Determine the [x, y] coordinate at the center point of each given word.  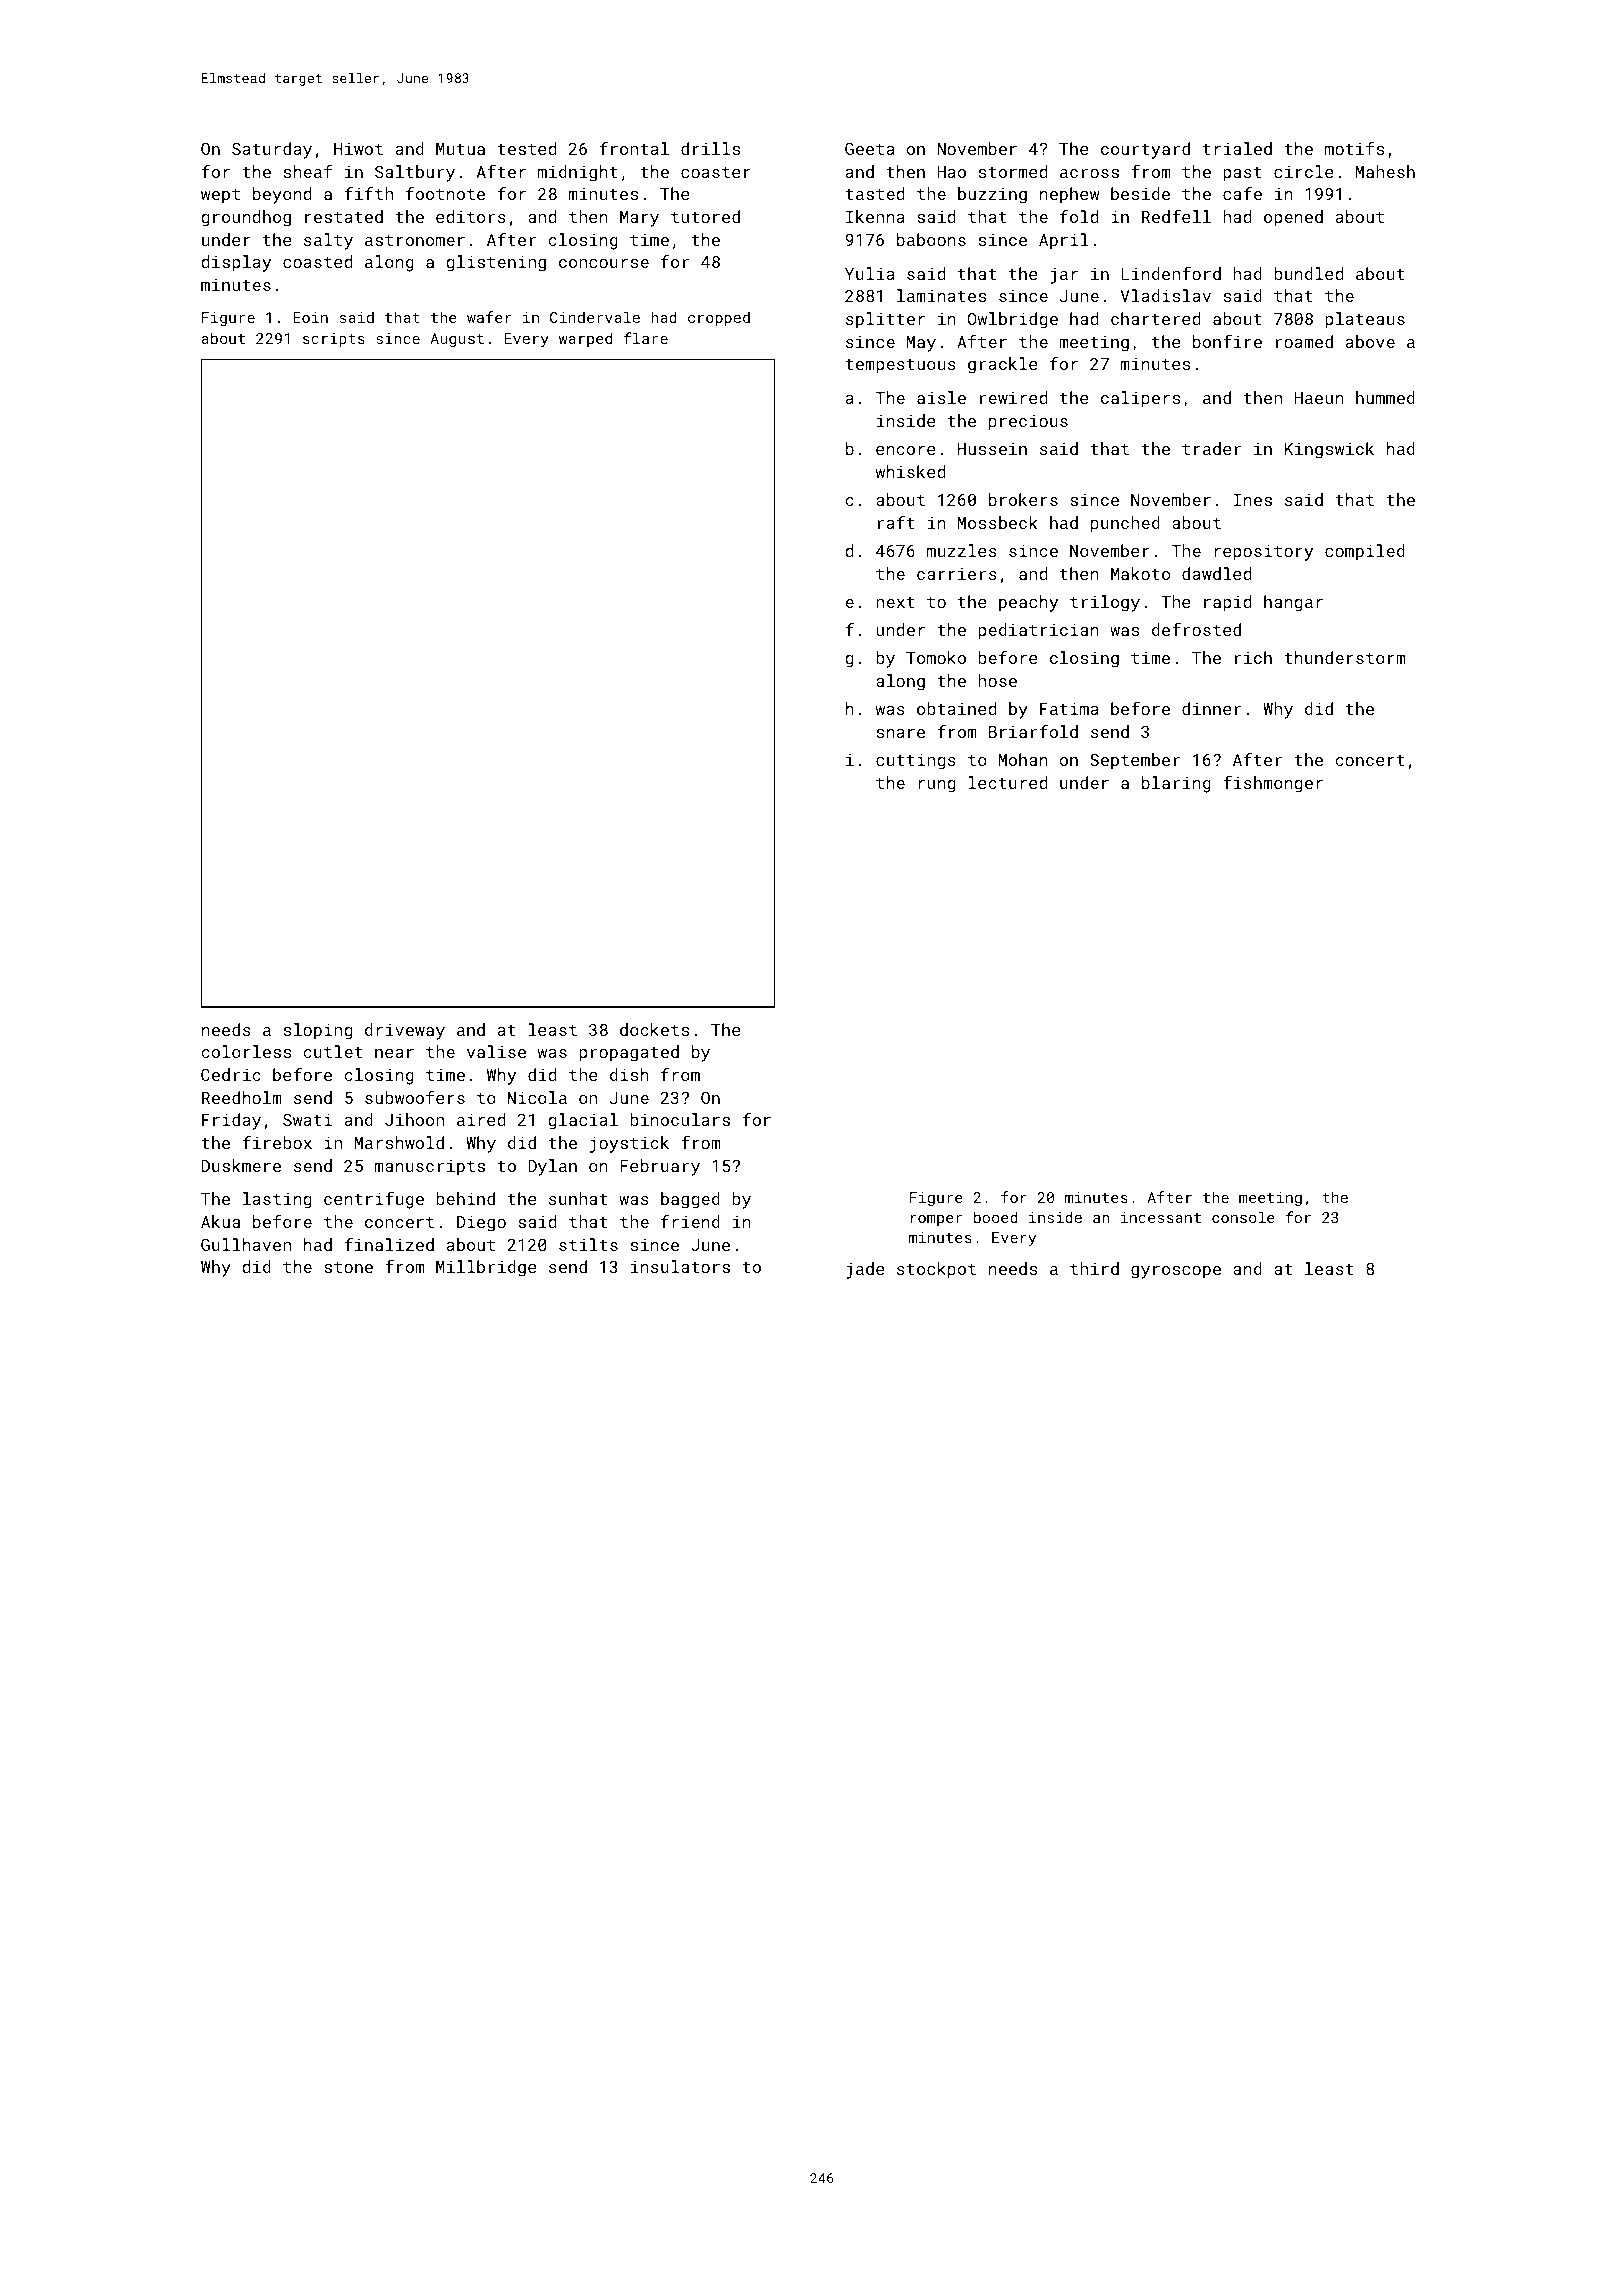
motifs [1354, 148]
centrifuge [374, 1200]
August [457, 340]
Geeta [870, 149]
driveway [405, 1031]
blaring [1176, 784]
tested [526, 148]
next [895, 602]
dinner [1211, 708]
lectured [1007, 782]
